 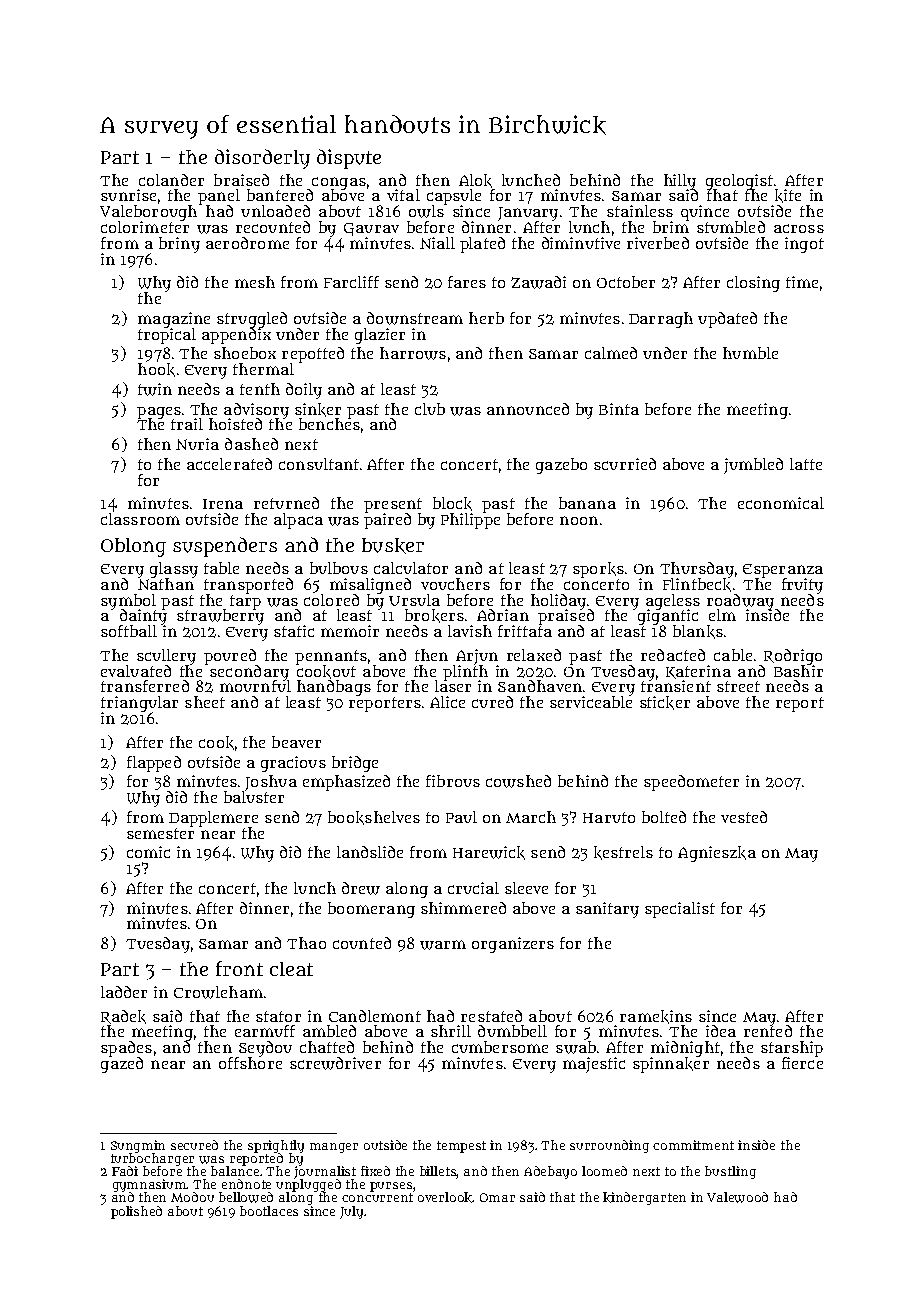 What do you see at coordinates (166, 657) in the page?
I see `scullery` at bounding box center [166, 657].
